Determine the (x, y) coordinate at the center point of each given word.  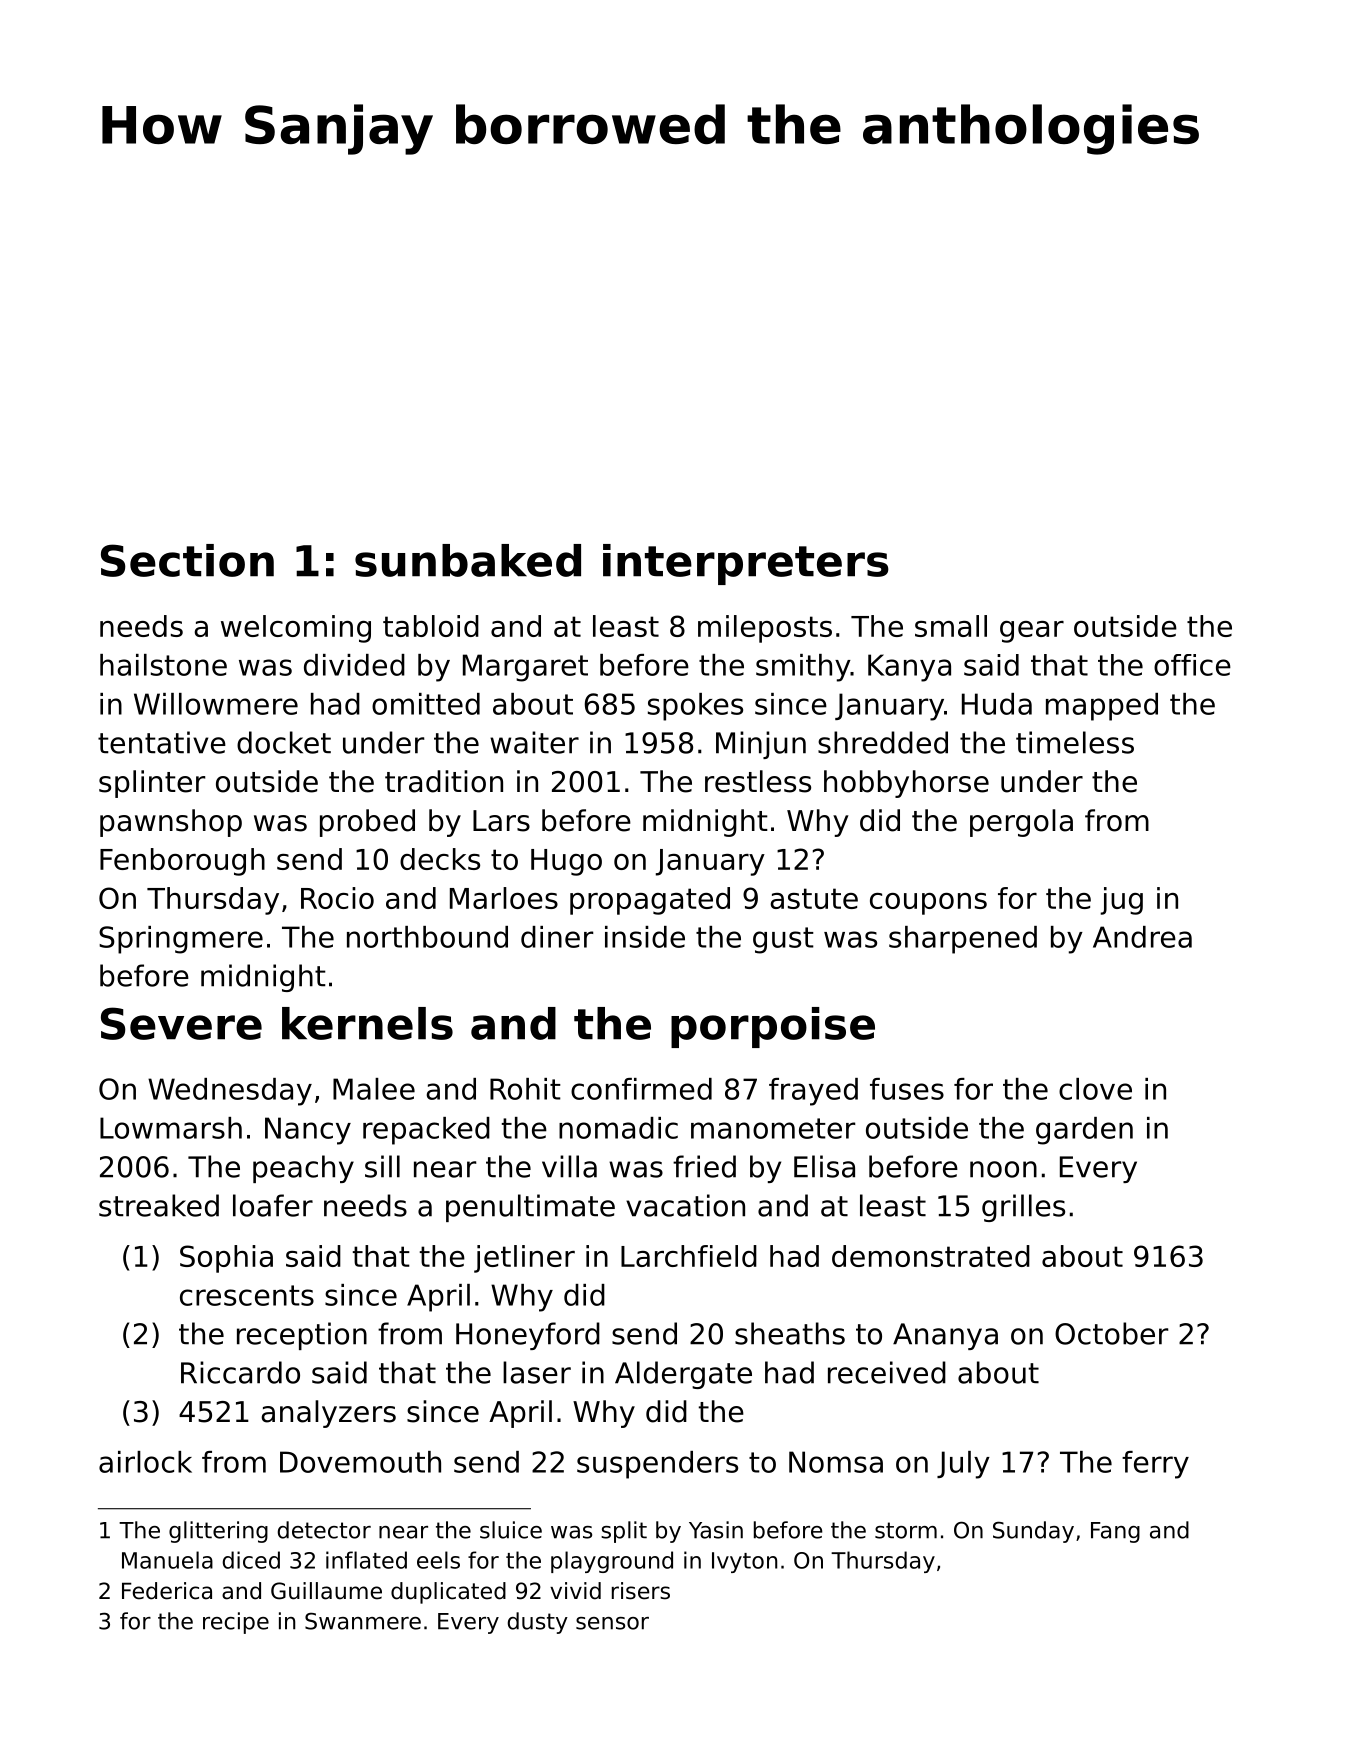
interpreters (746, 564)
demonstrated (931, 1256)
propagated (650, 901)
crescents (247, 1295)
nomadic (618, 1128)
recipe (236, 1623)
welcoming (296, 629)
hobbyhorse (906, 784)
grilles (1023, 1208)
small (951, 626)
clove (1095, 1089)
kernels (367, 1023)
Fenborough (182, 862)
